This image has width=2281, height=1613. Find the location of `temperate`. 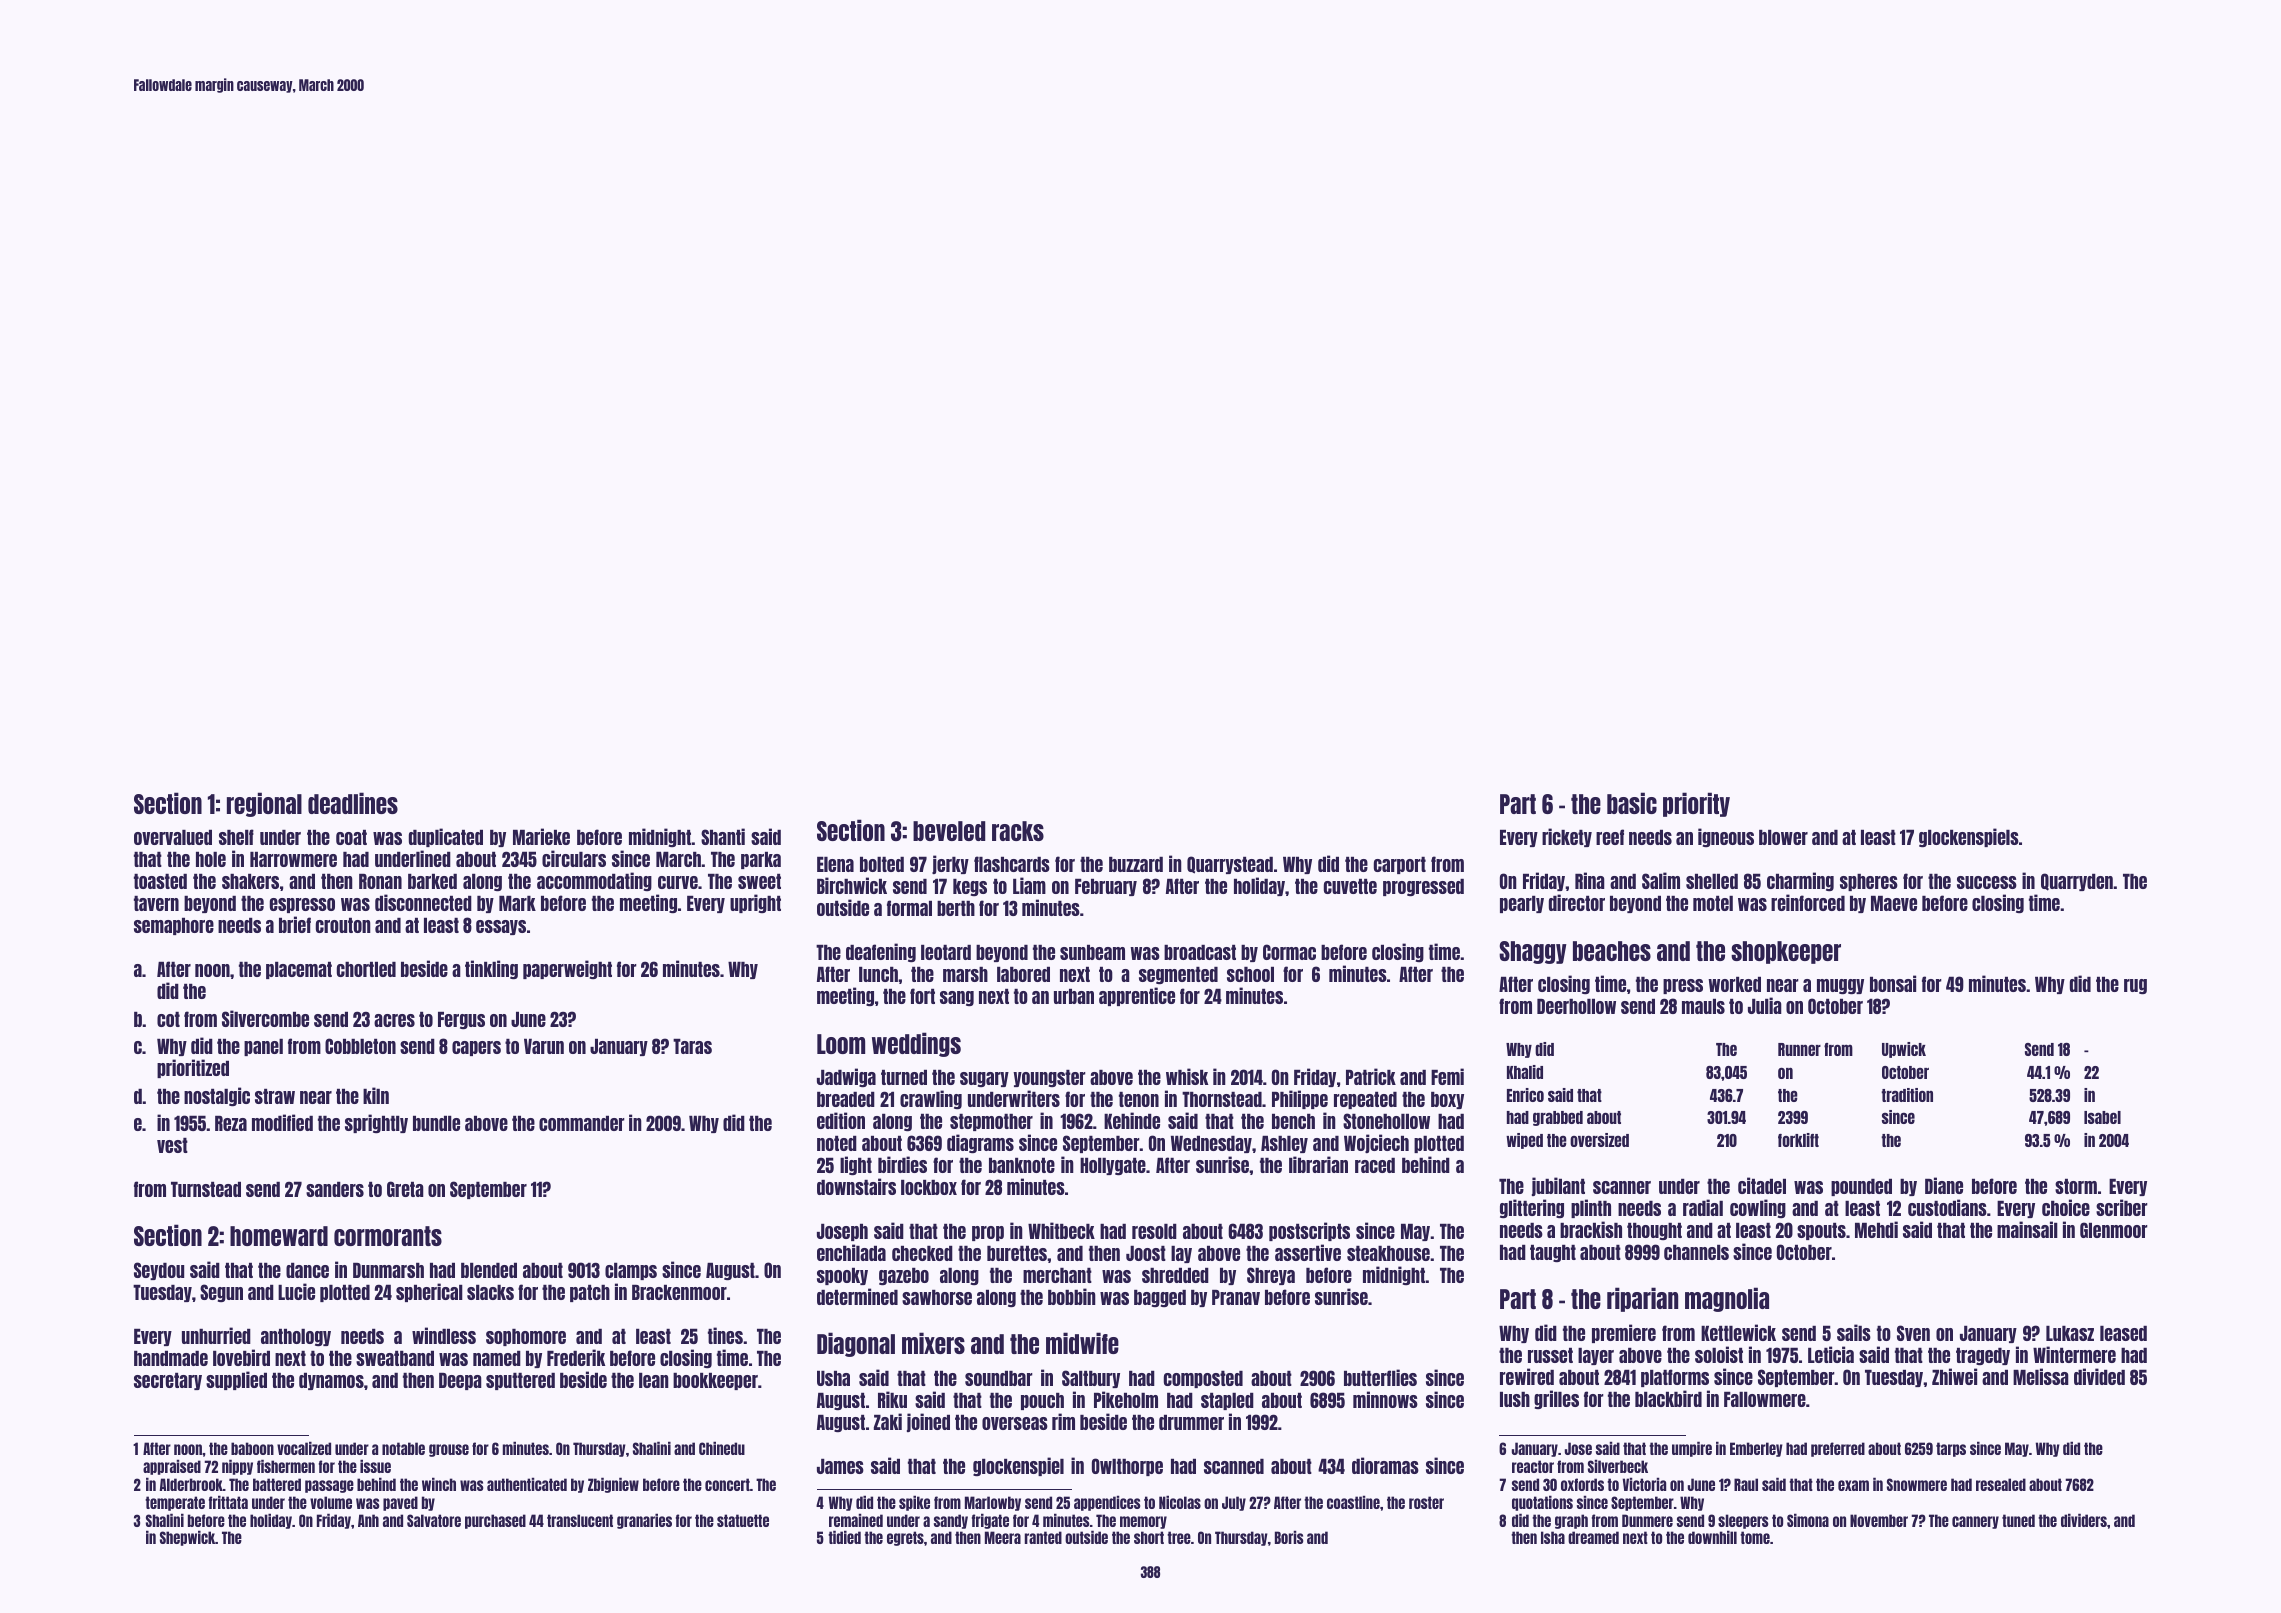

temperate is located at coordinates (175, 1503).
